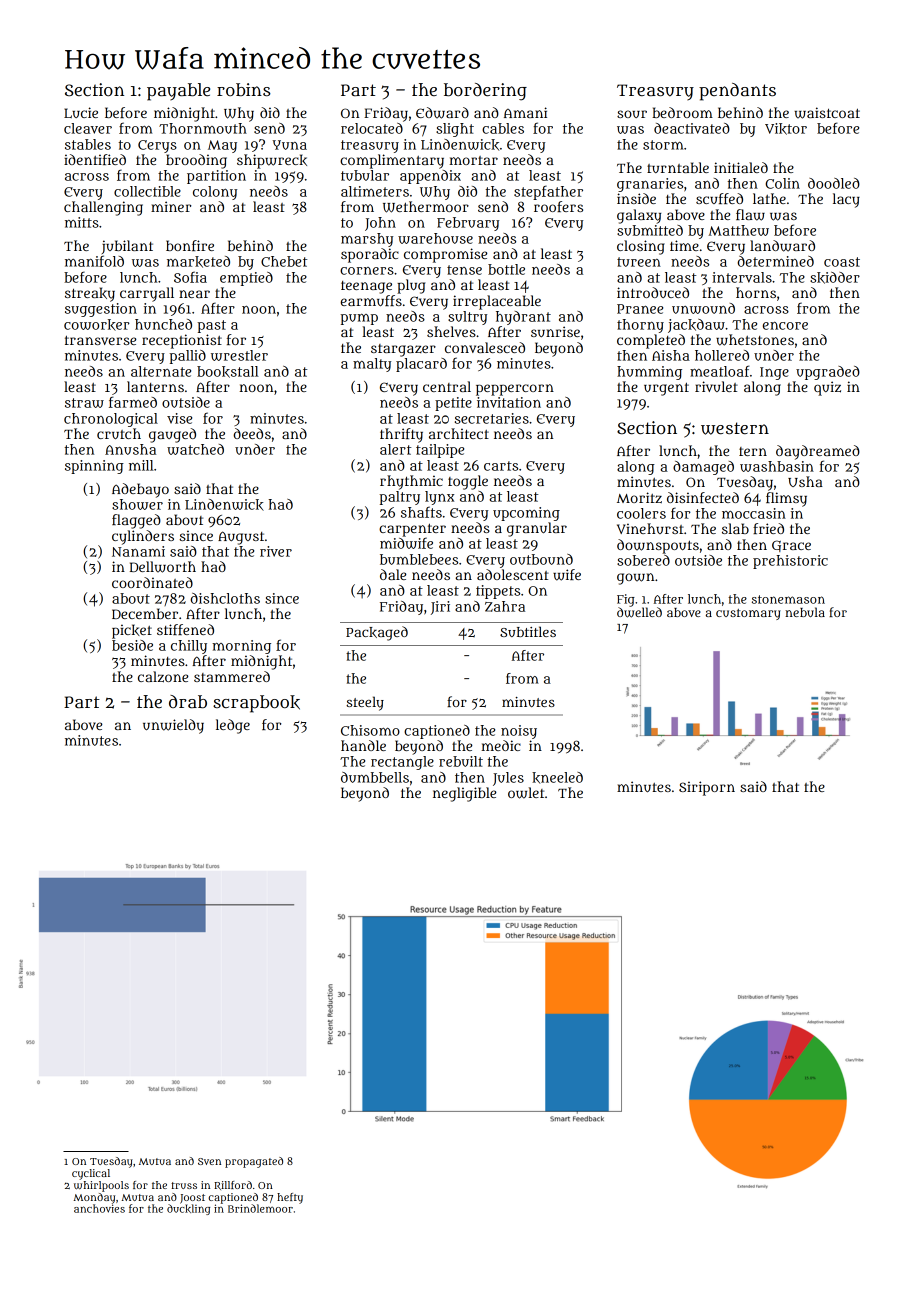 This screenshot has height=1308, width=924. What do you see at coordinates (526, 793) in the screenshot?
I see `owlet` at bounding box center [526, 793].
